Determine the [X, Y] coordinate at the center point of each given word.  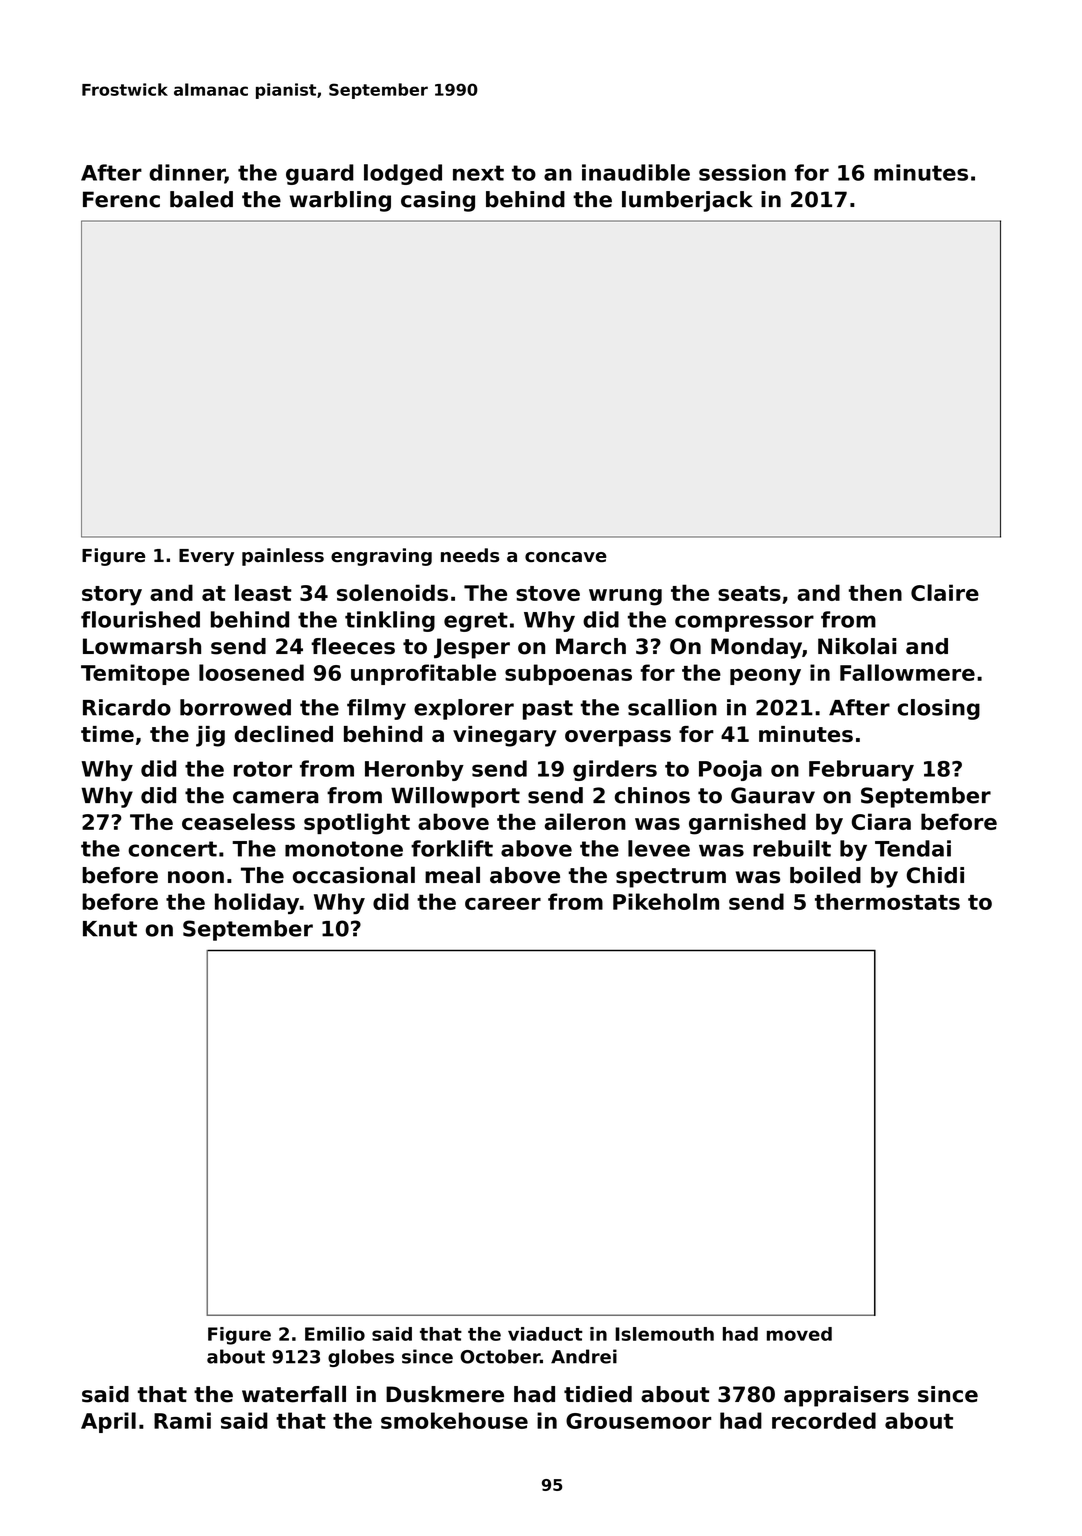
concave [566, 557]
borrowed [235, 707]
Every [206, 557]
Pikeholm [666, 901]
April [108, 1422]
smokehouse [454, 1420]
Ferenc [121, 199]
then [875, 592]
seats [749, 593]
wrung [625, 597]
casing [438, 201]
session [742, 172]
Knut [110, 929]
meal [452, 875]
